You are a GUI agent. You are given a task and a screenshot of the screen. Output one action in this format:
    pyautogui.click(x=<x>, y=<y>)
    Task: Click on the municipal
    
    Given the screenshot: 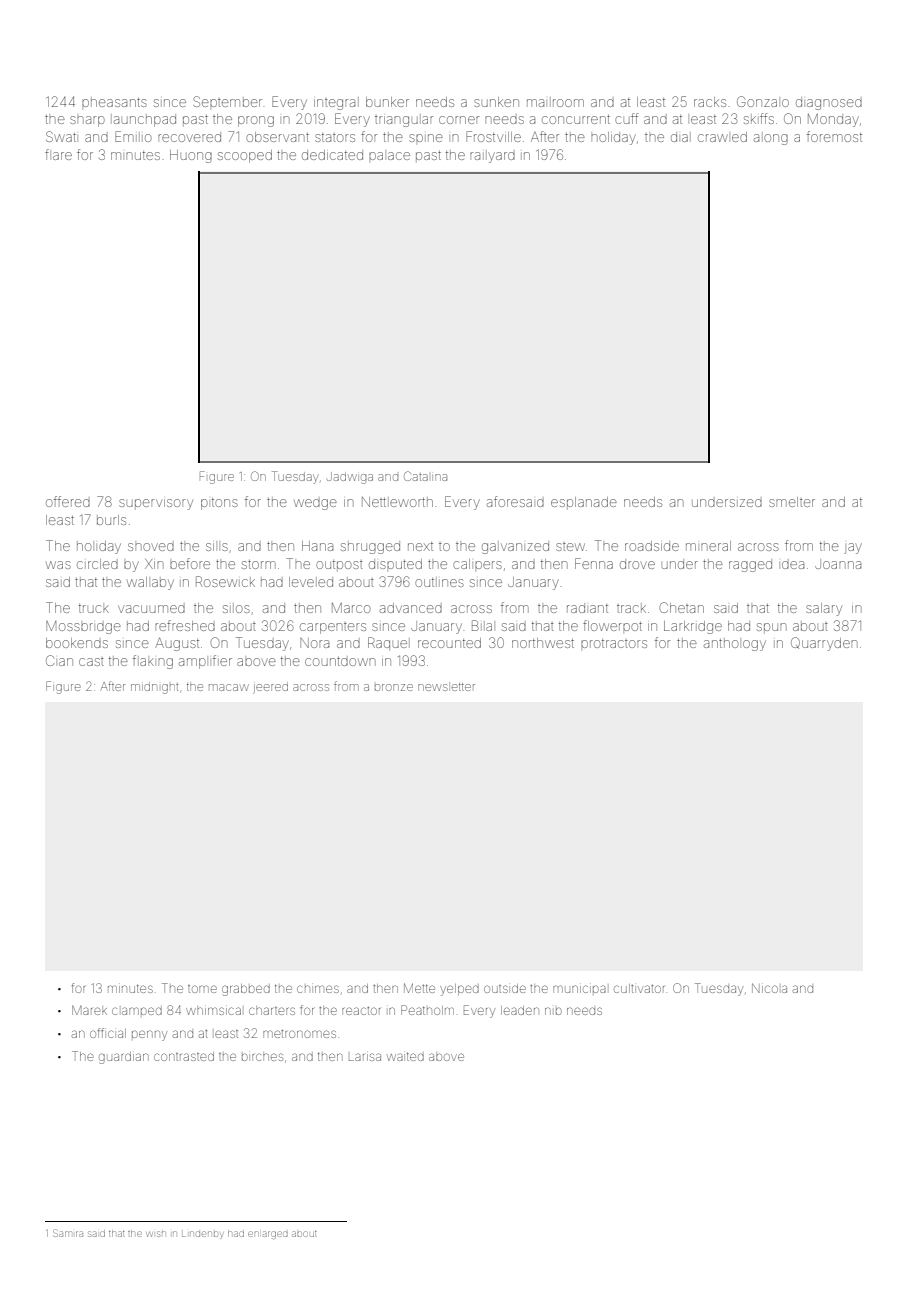 What is the action you would take?
    pyautogui.click(x=579, y=989)
